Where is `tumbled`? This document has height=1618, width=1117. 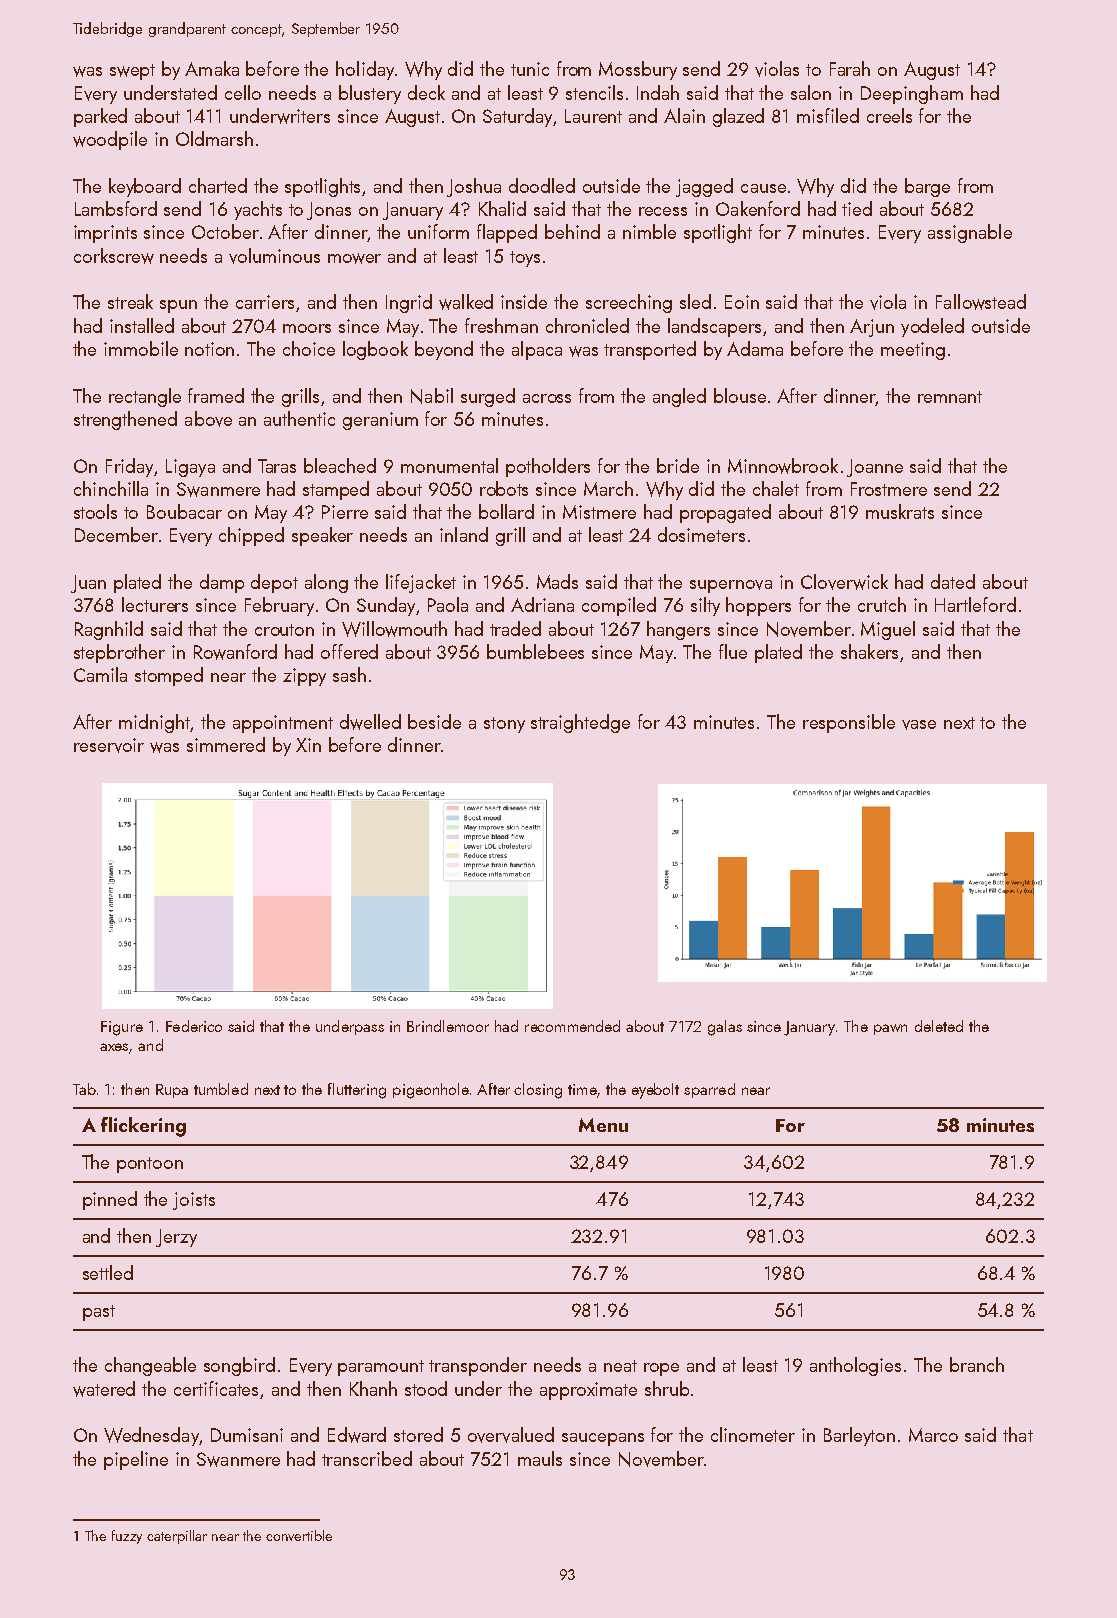 tumbled is located at coordinates (221, 1089).
